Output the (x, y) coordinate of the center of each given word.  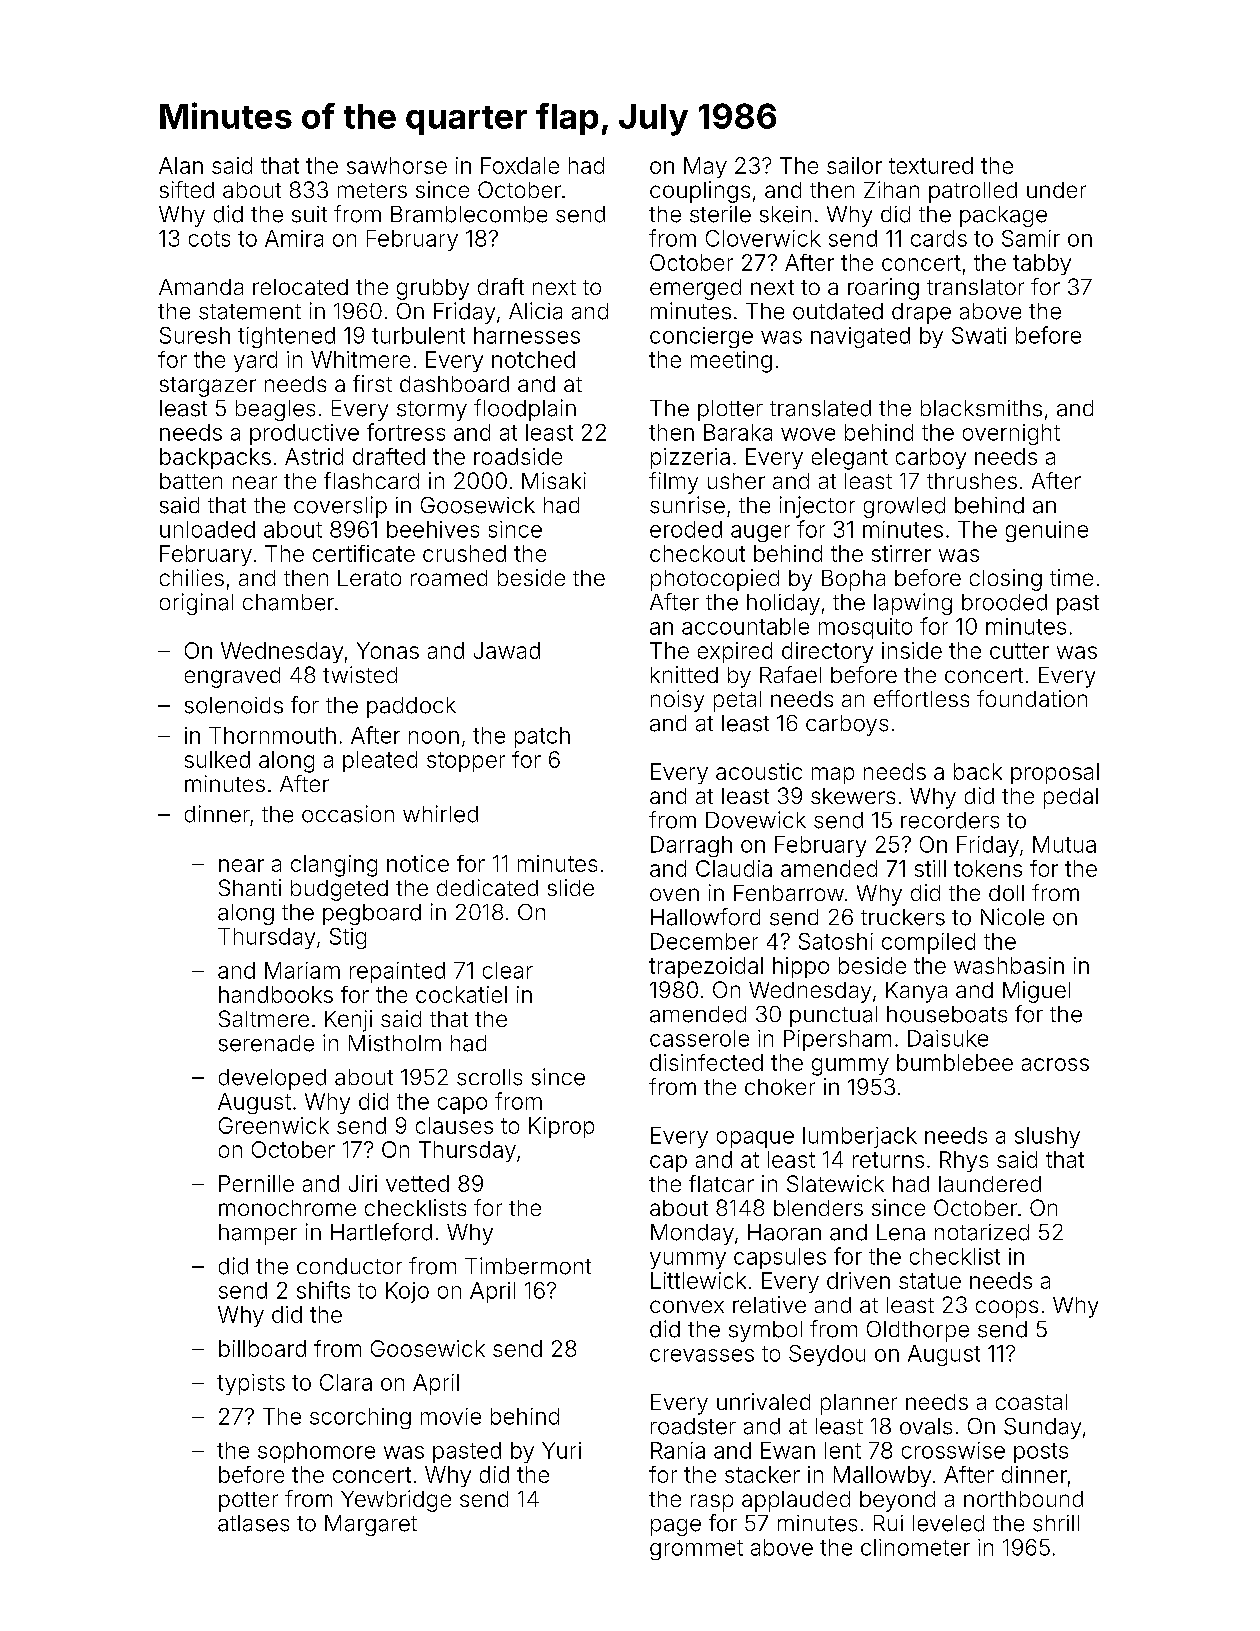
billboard (262, 1348)
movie (451, 1416)
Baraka (738, 432)
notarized (982, 1232)
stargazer (208, 387)
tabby (1042, 264)
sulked (217, 759)
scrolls (489, 1077)
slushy (1047, 1137)
